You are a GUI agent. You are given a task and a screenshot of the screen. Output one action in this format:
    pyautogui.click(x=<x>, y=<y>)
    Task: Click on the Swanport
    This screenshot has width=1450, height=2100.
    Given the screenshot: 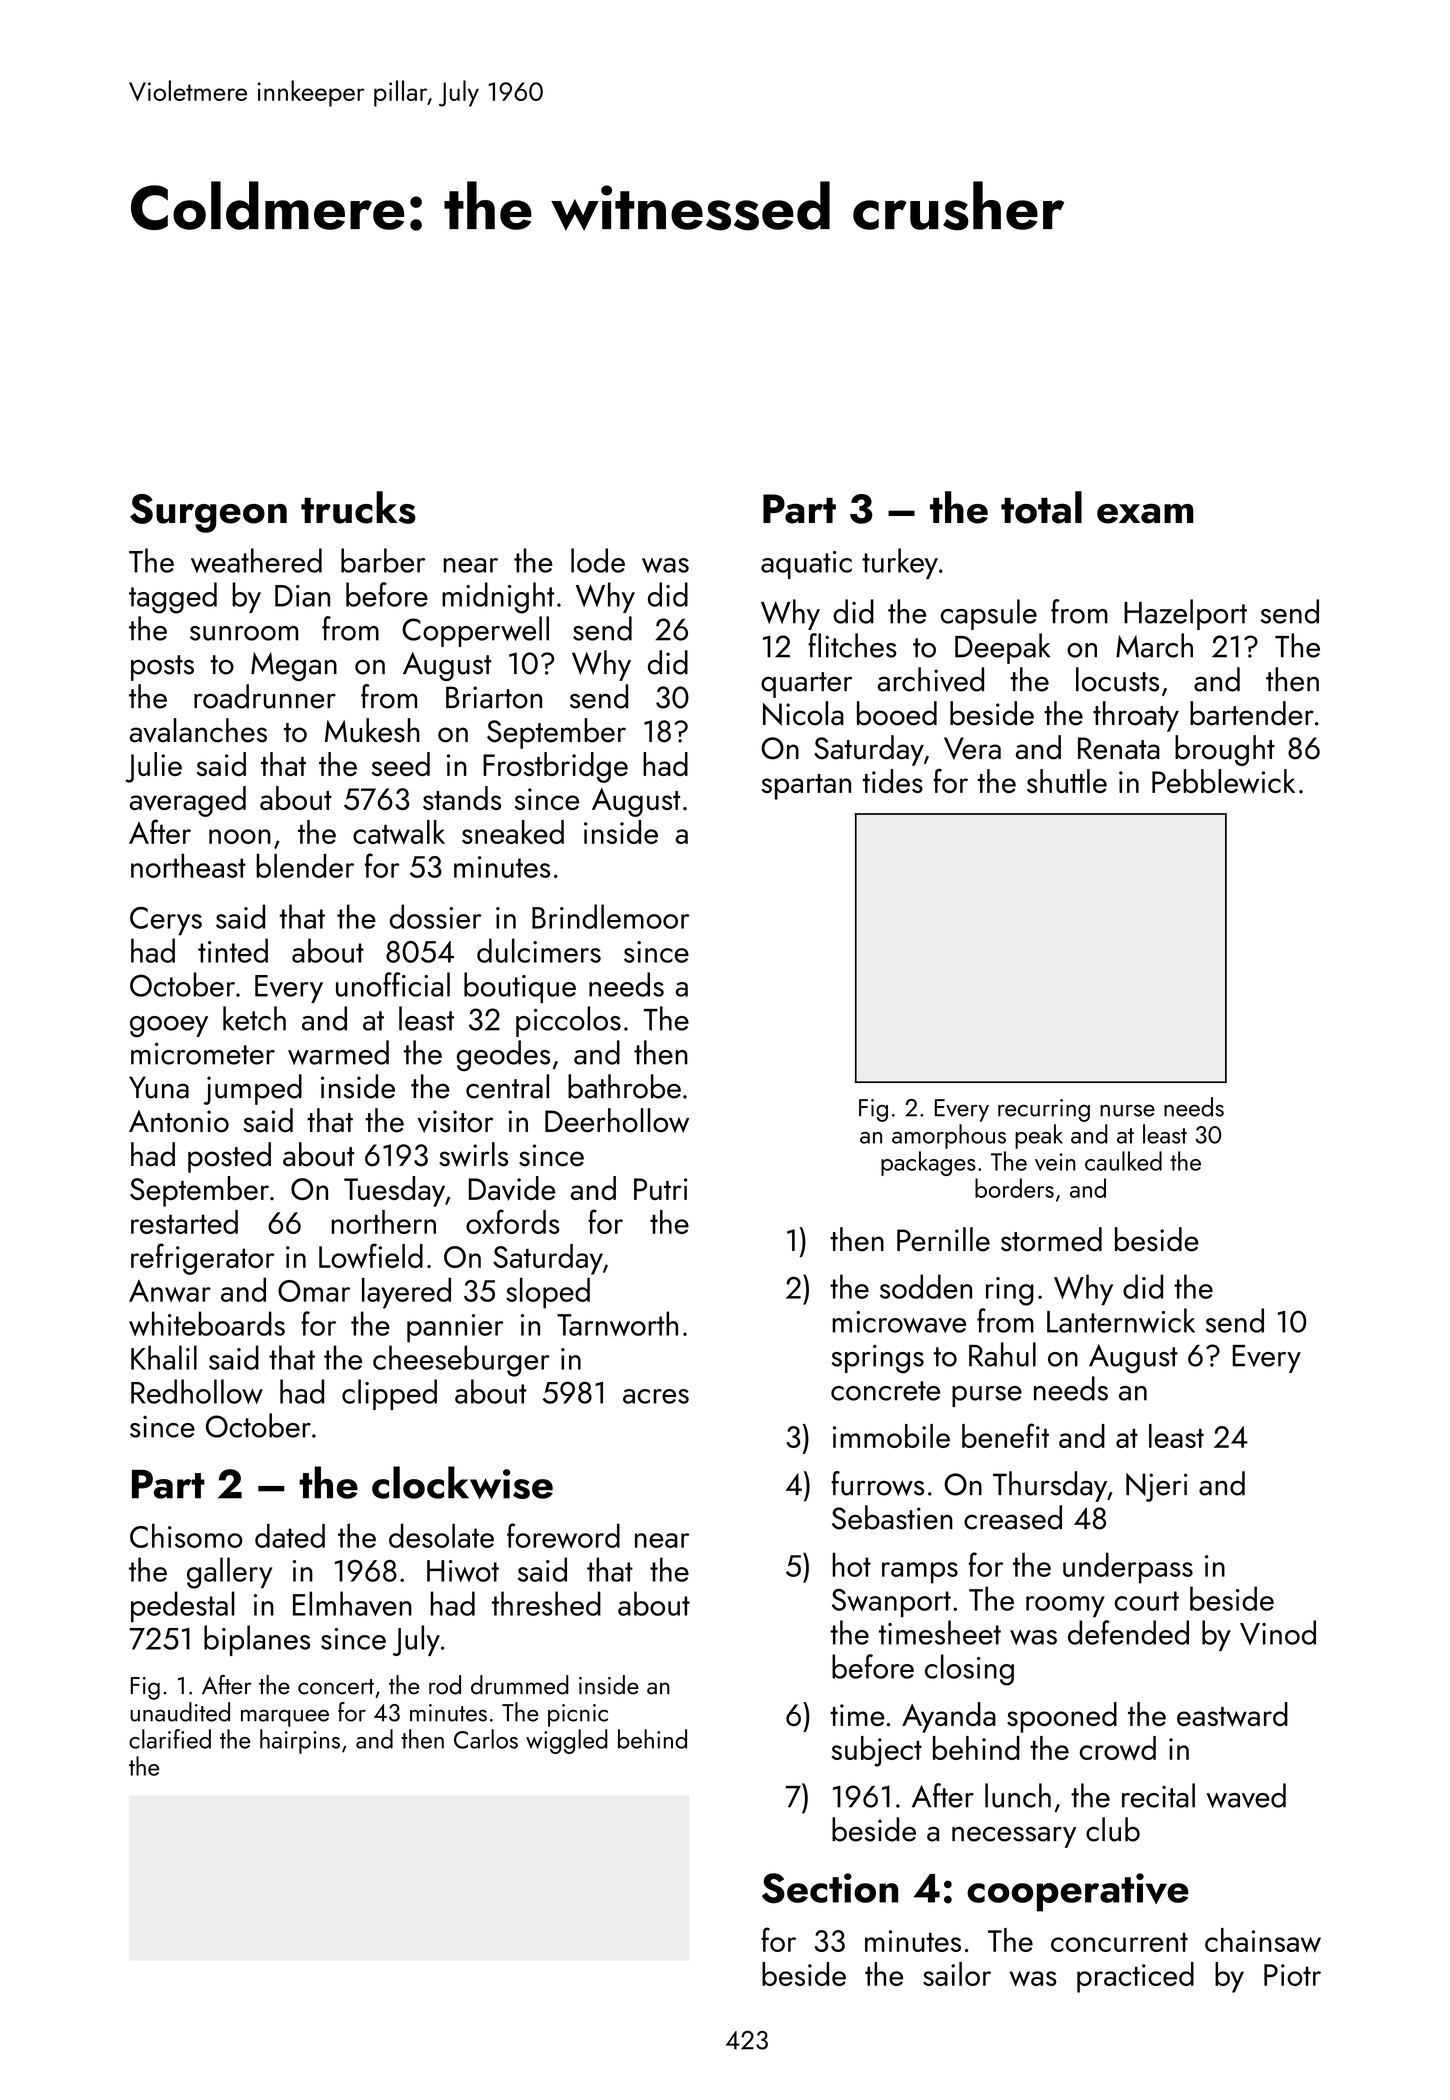 What is the action you would take?
    pyautogui.click(x=891, y=1603)
